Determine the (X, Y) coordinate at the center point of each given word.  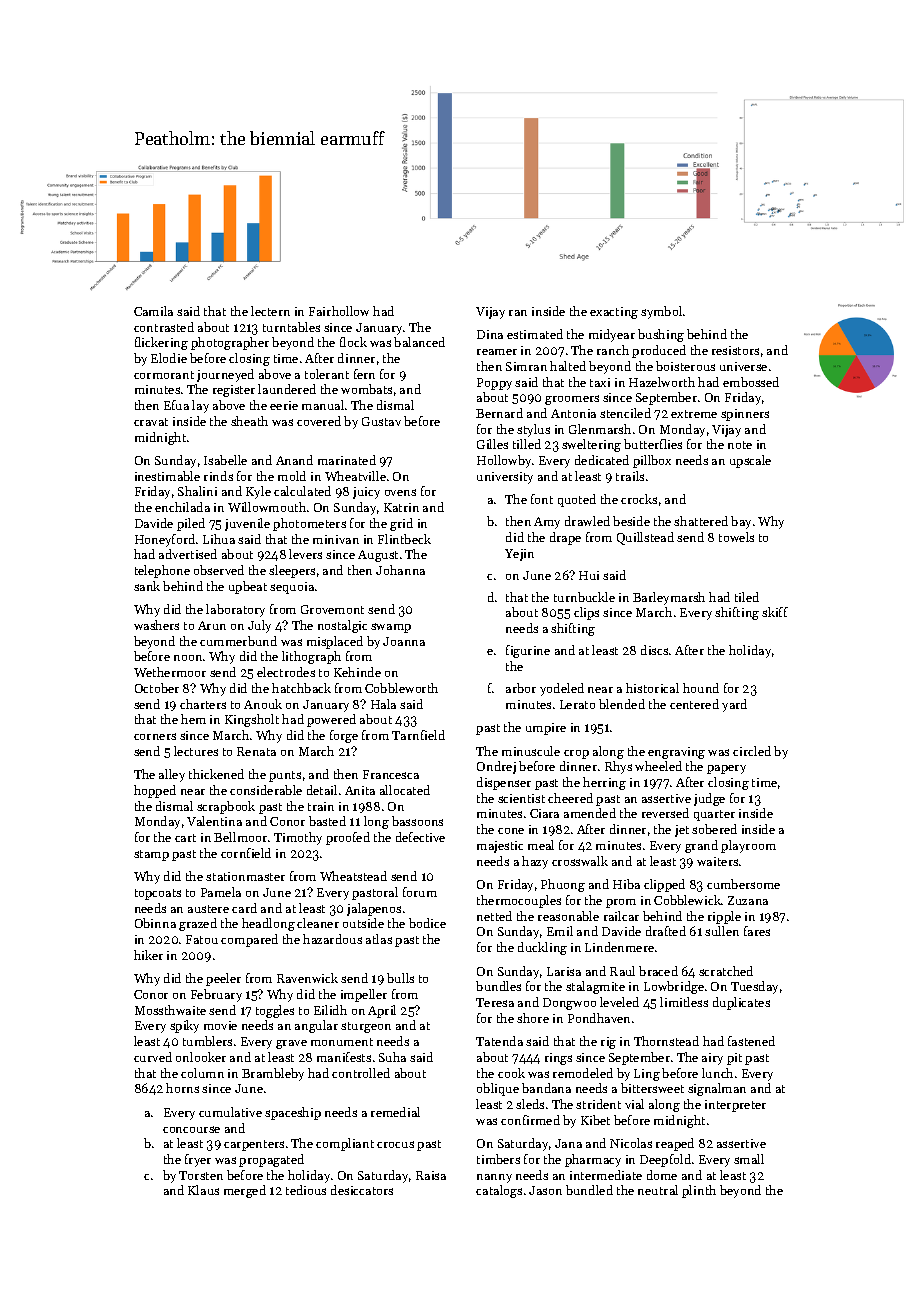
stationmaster (245, 876)
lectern (270, 311)
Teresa (495, 1002)
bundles (498, 986)
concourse (191, 1129)
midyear (612, 335)
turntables (291, 327)
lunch (717, 1073)
